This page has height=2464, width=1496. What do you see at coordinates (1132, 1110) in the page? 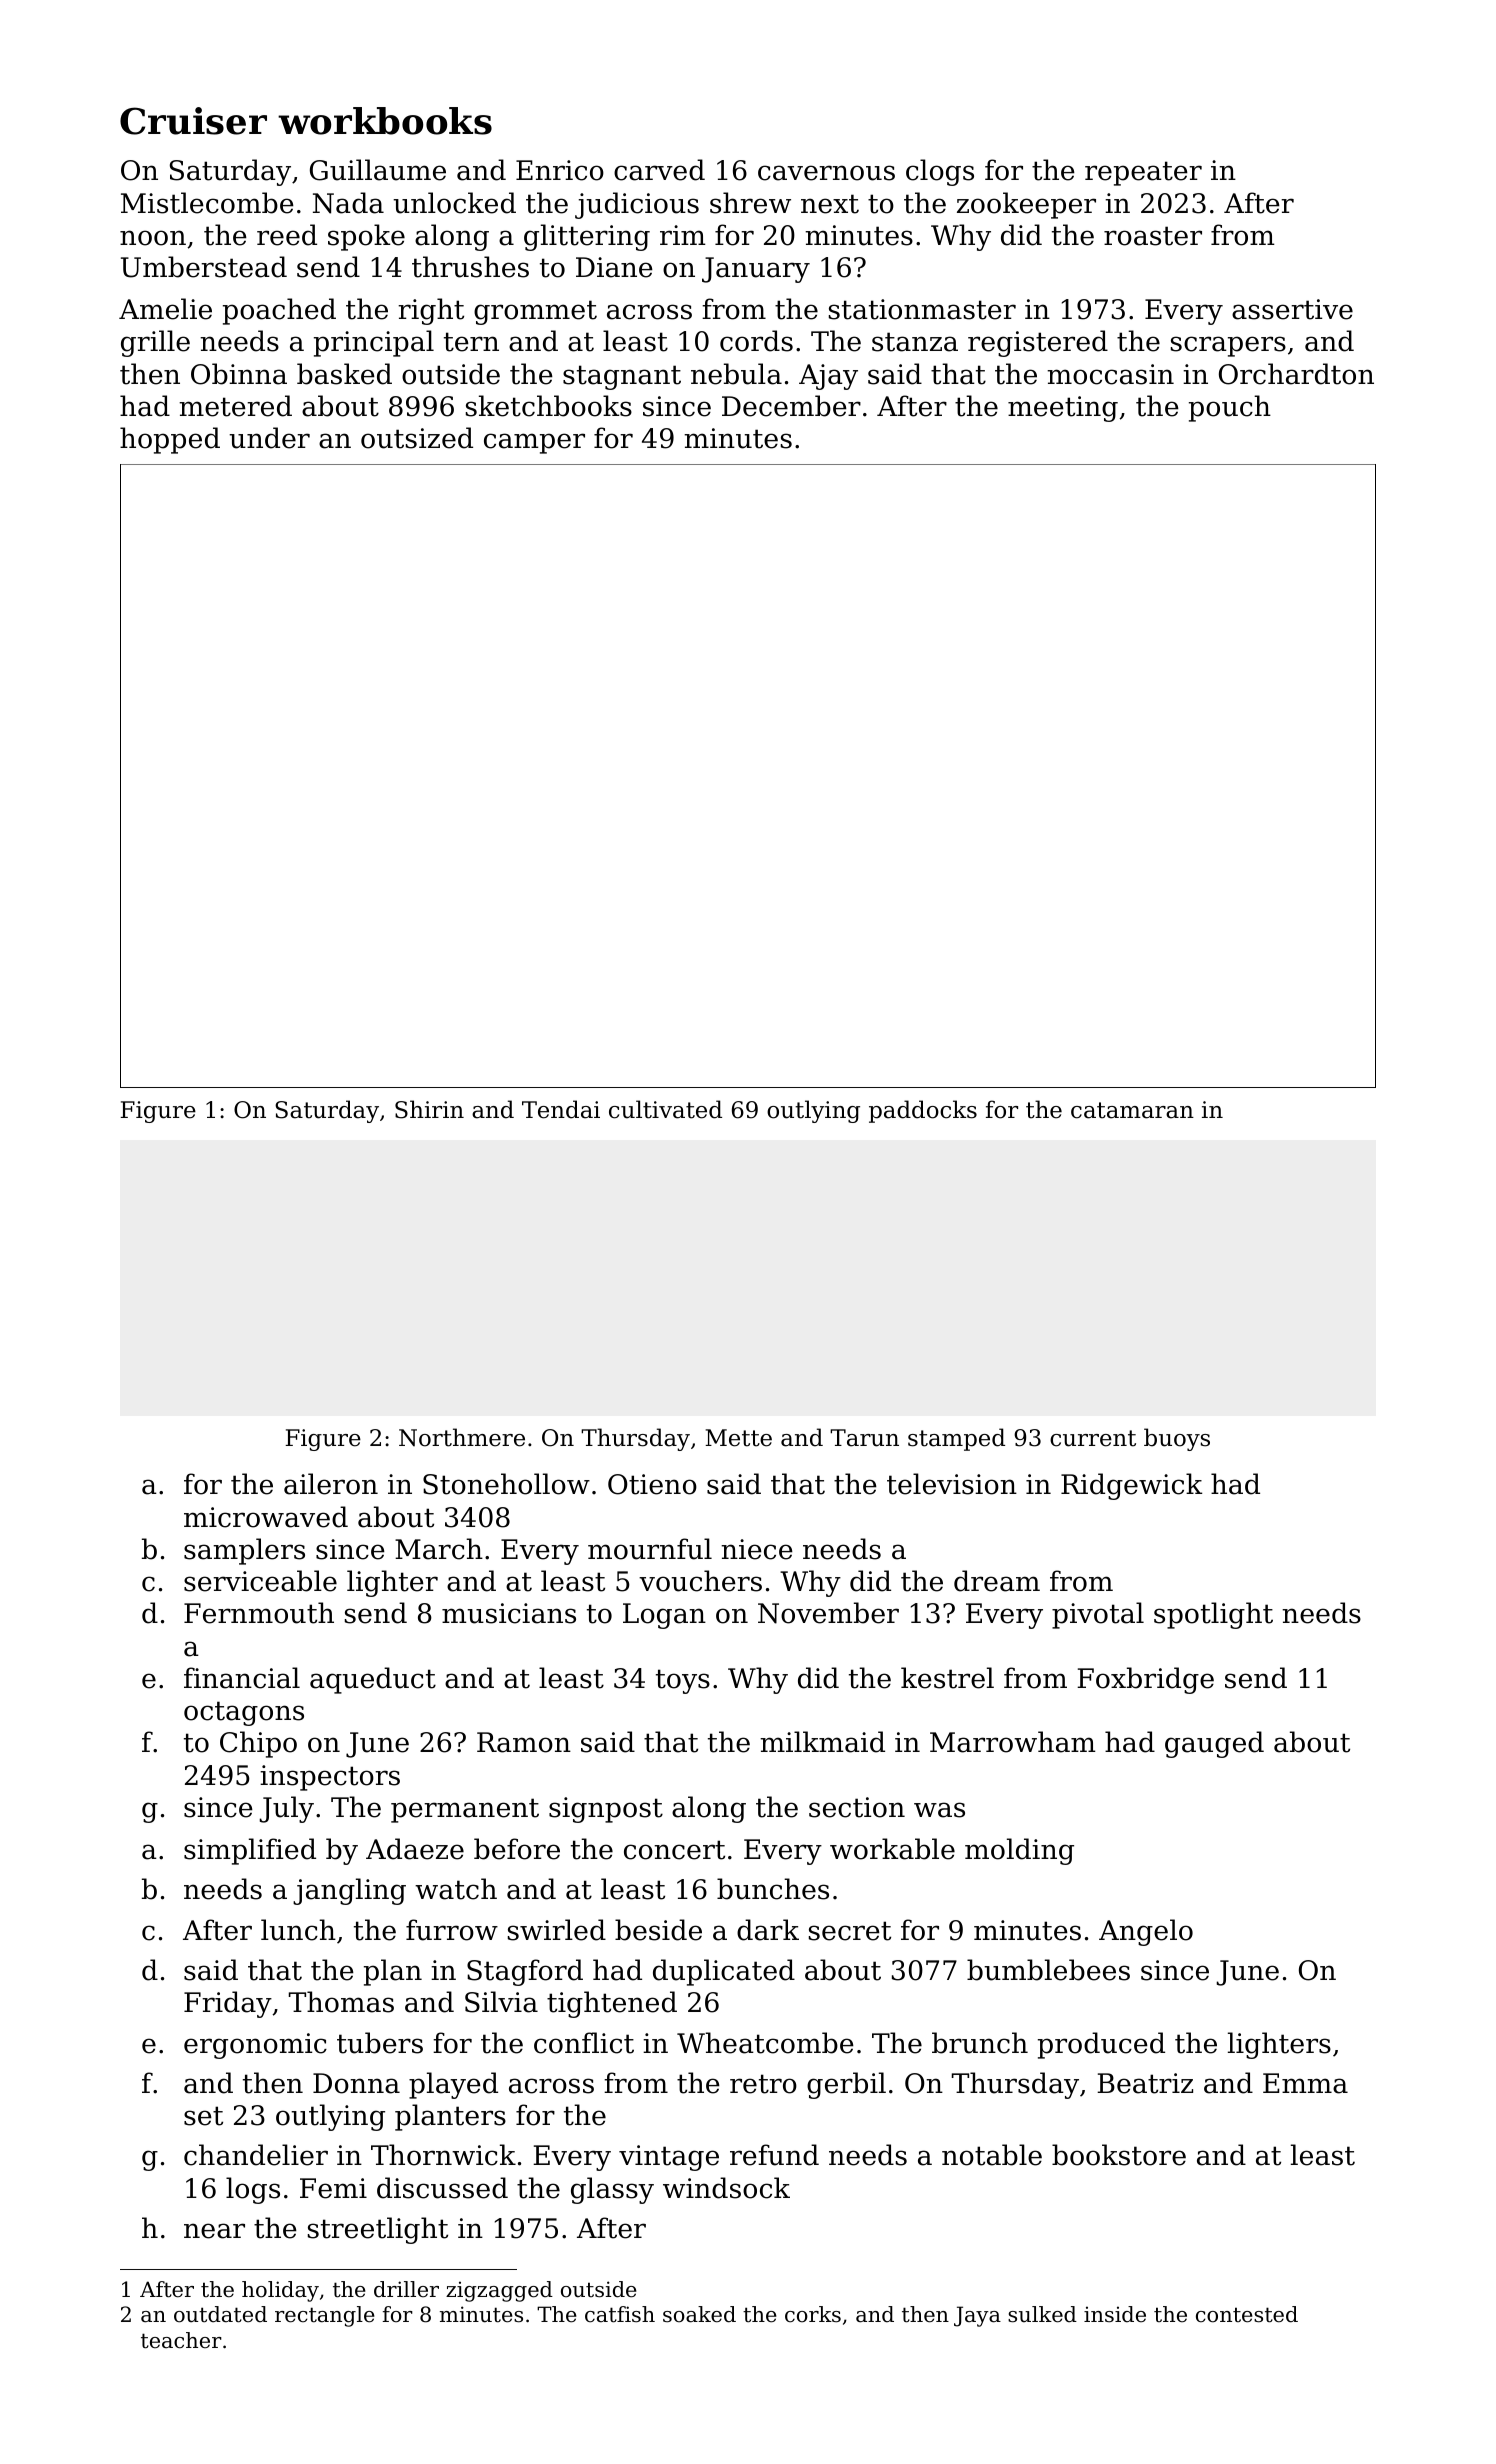
I see `catamaran` at bounding box center [1132, 1110].
